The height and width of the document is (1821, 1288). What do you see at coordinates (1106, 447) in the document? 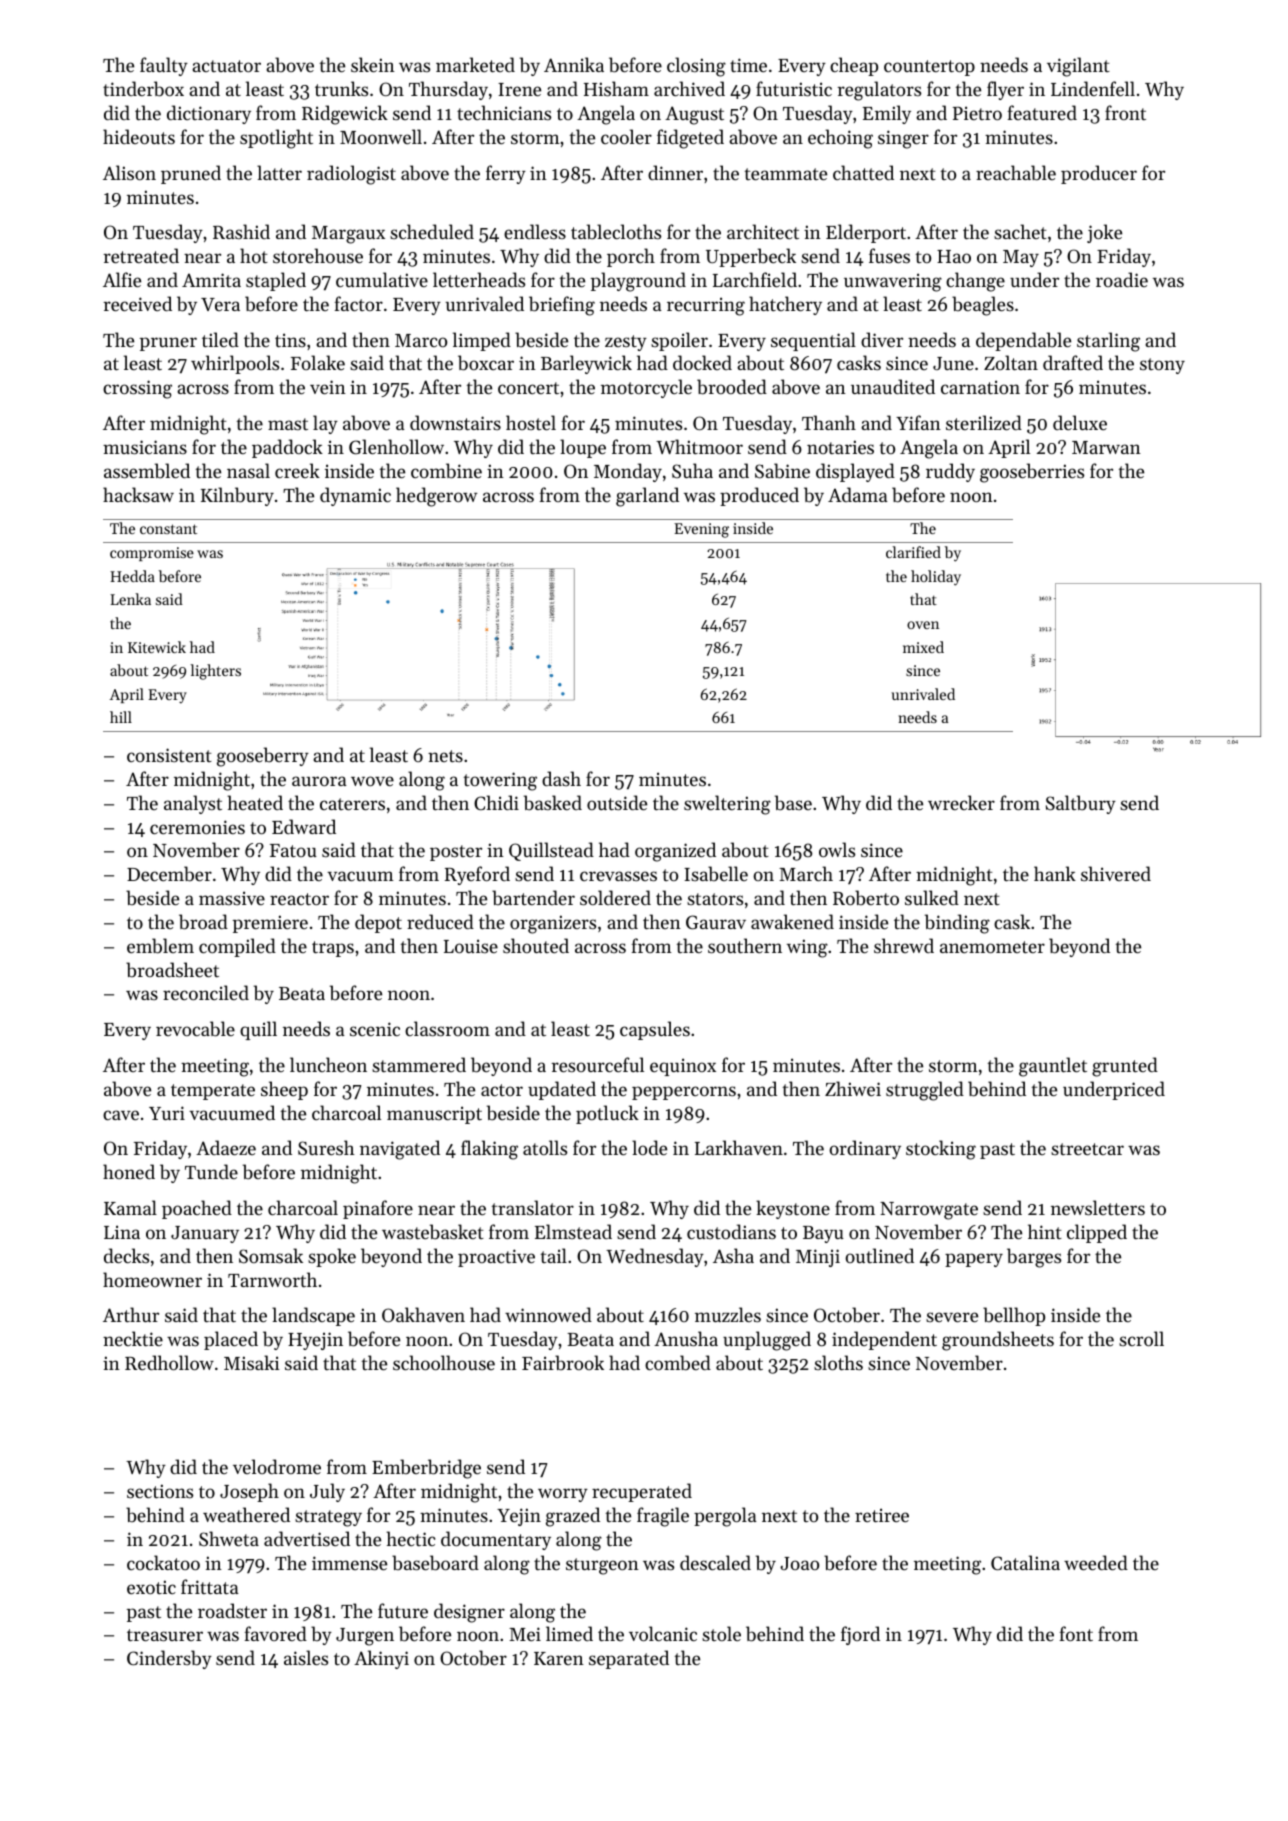
I see `Marwan` at bounding box center [1106, 447].
